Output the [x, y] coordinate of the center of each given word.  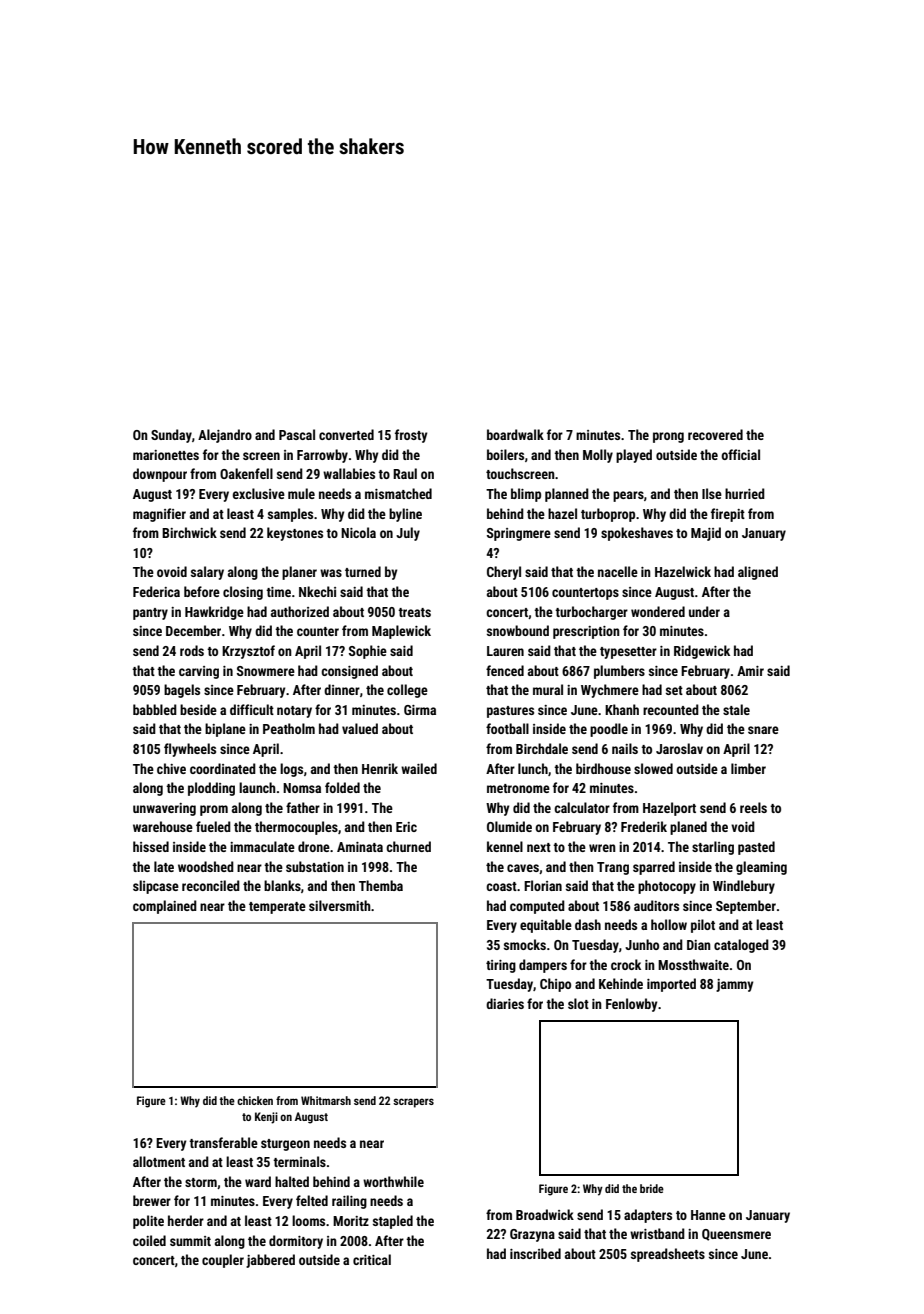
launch [257, 787]
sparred [654, 868]
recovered [715, 434]
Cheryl [504, 573]
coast [501, 886]
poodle [609, 730]
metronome [518, 788]
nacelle [618, 571]
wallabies [349, 473]
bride [652, 1188]
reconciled [211, 885]
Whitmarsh [326, 1100]
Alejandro [225, 436]
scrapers [413, 1103]
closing [243, 593]
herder [186, 1220]
